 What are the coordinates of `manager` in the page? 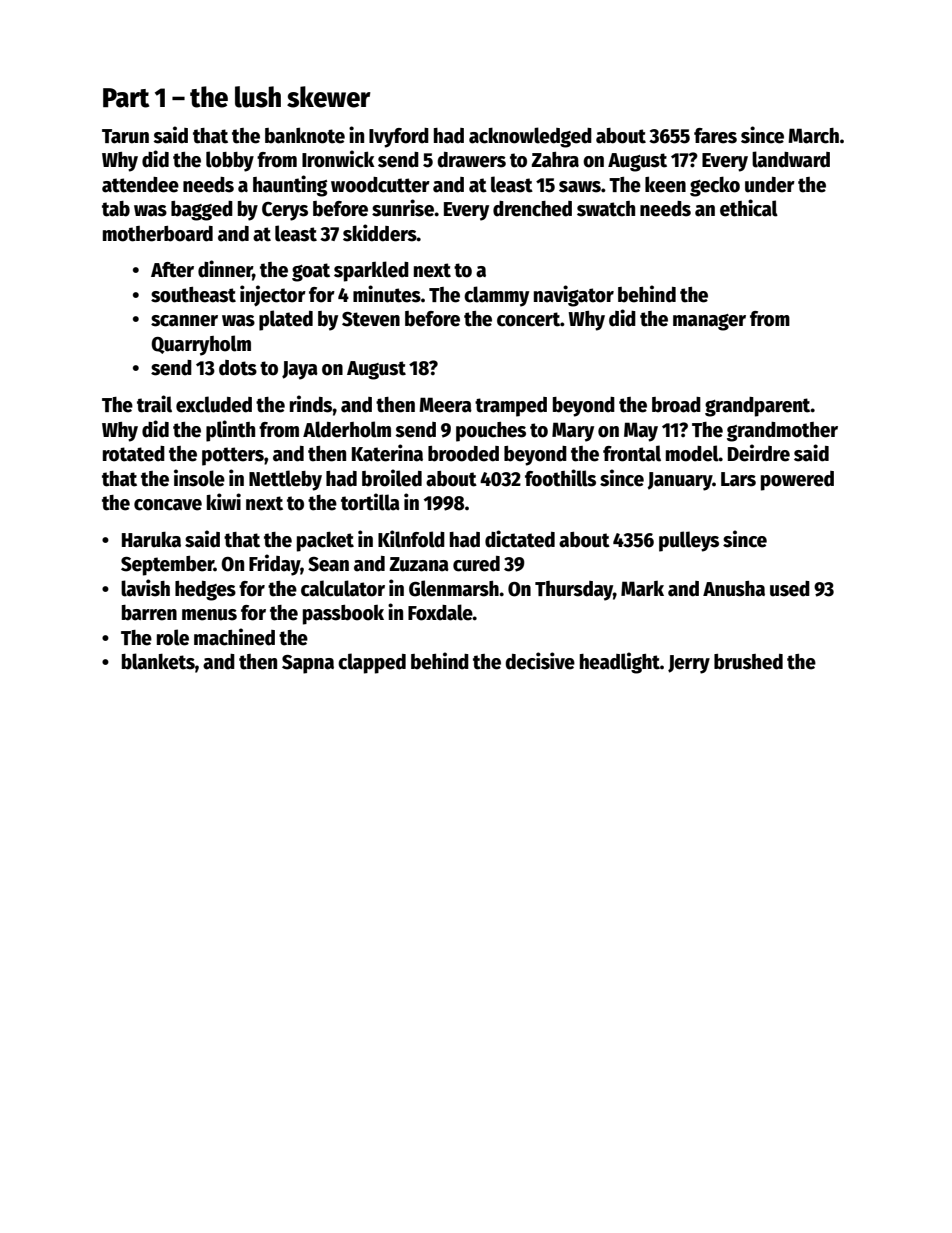 It's located at (709, 322).
